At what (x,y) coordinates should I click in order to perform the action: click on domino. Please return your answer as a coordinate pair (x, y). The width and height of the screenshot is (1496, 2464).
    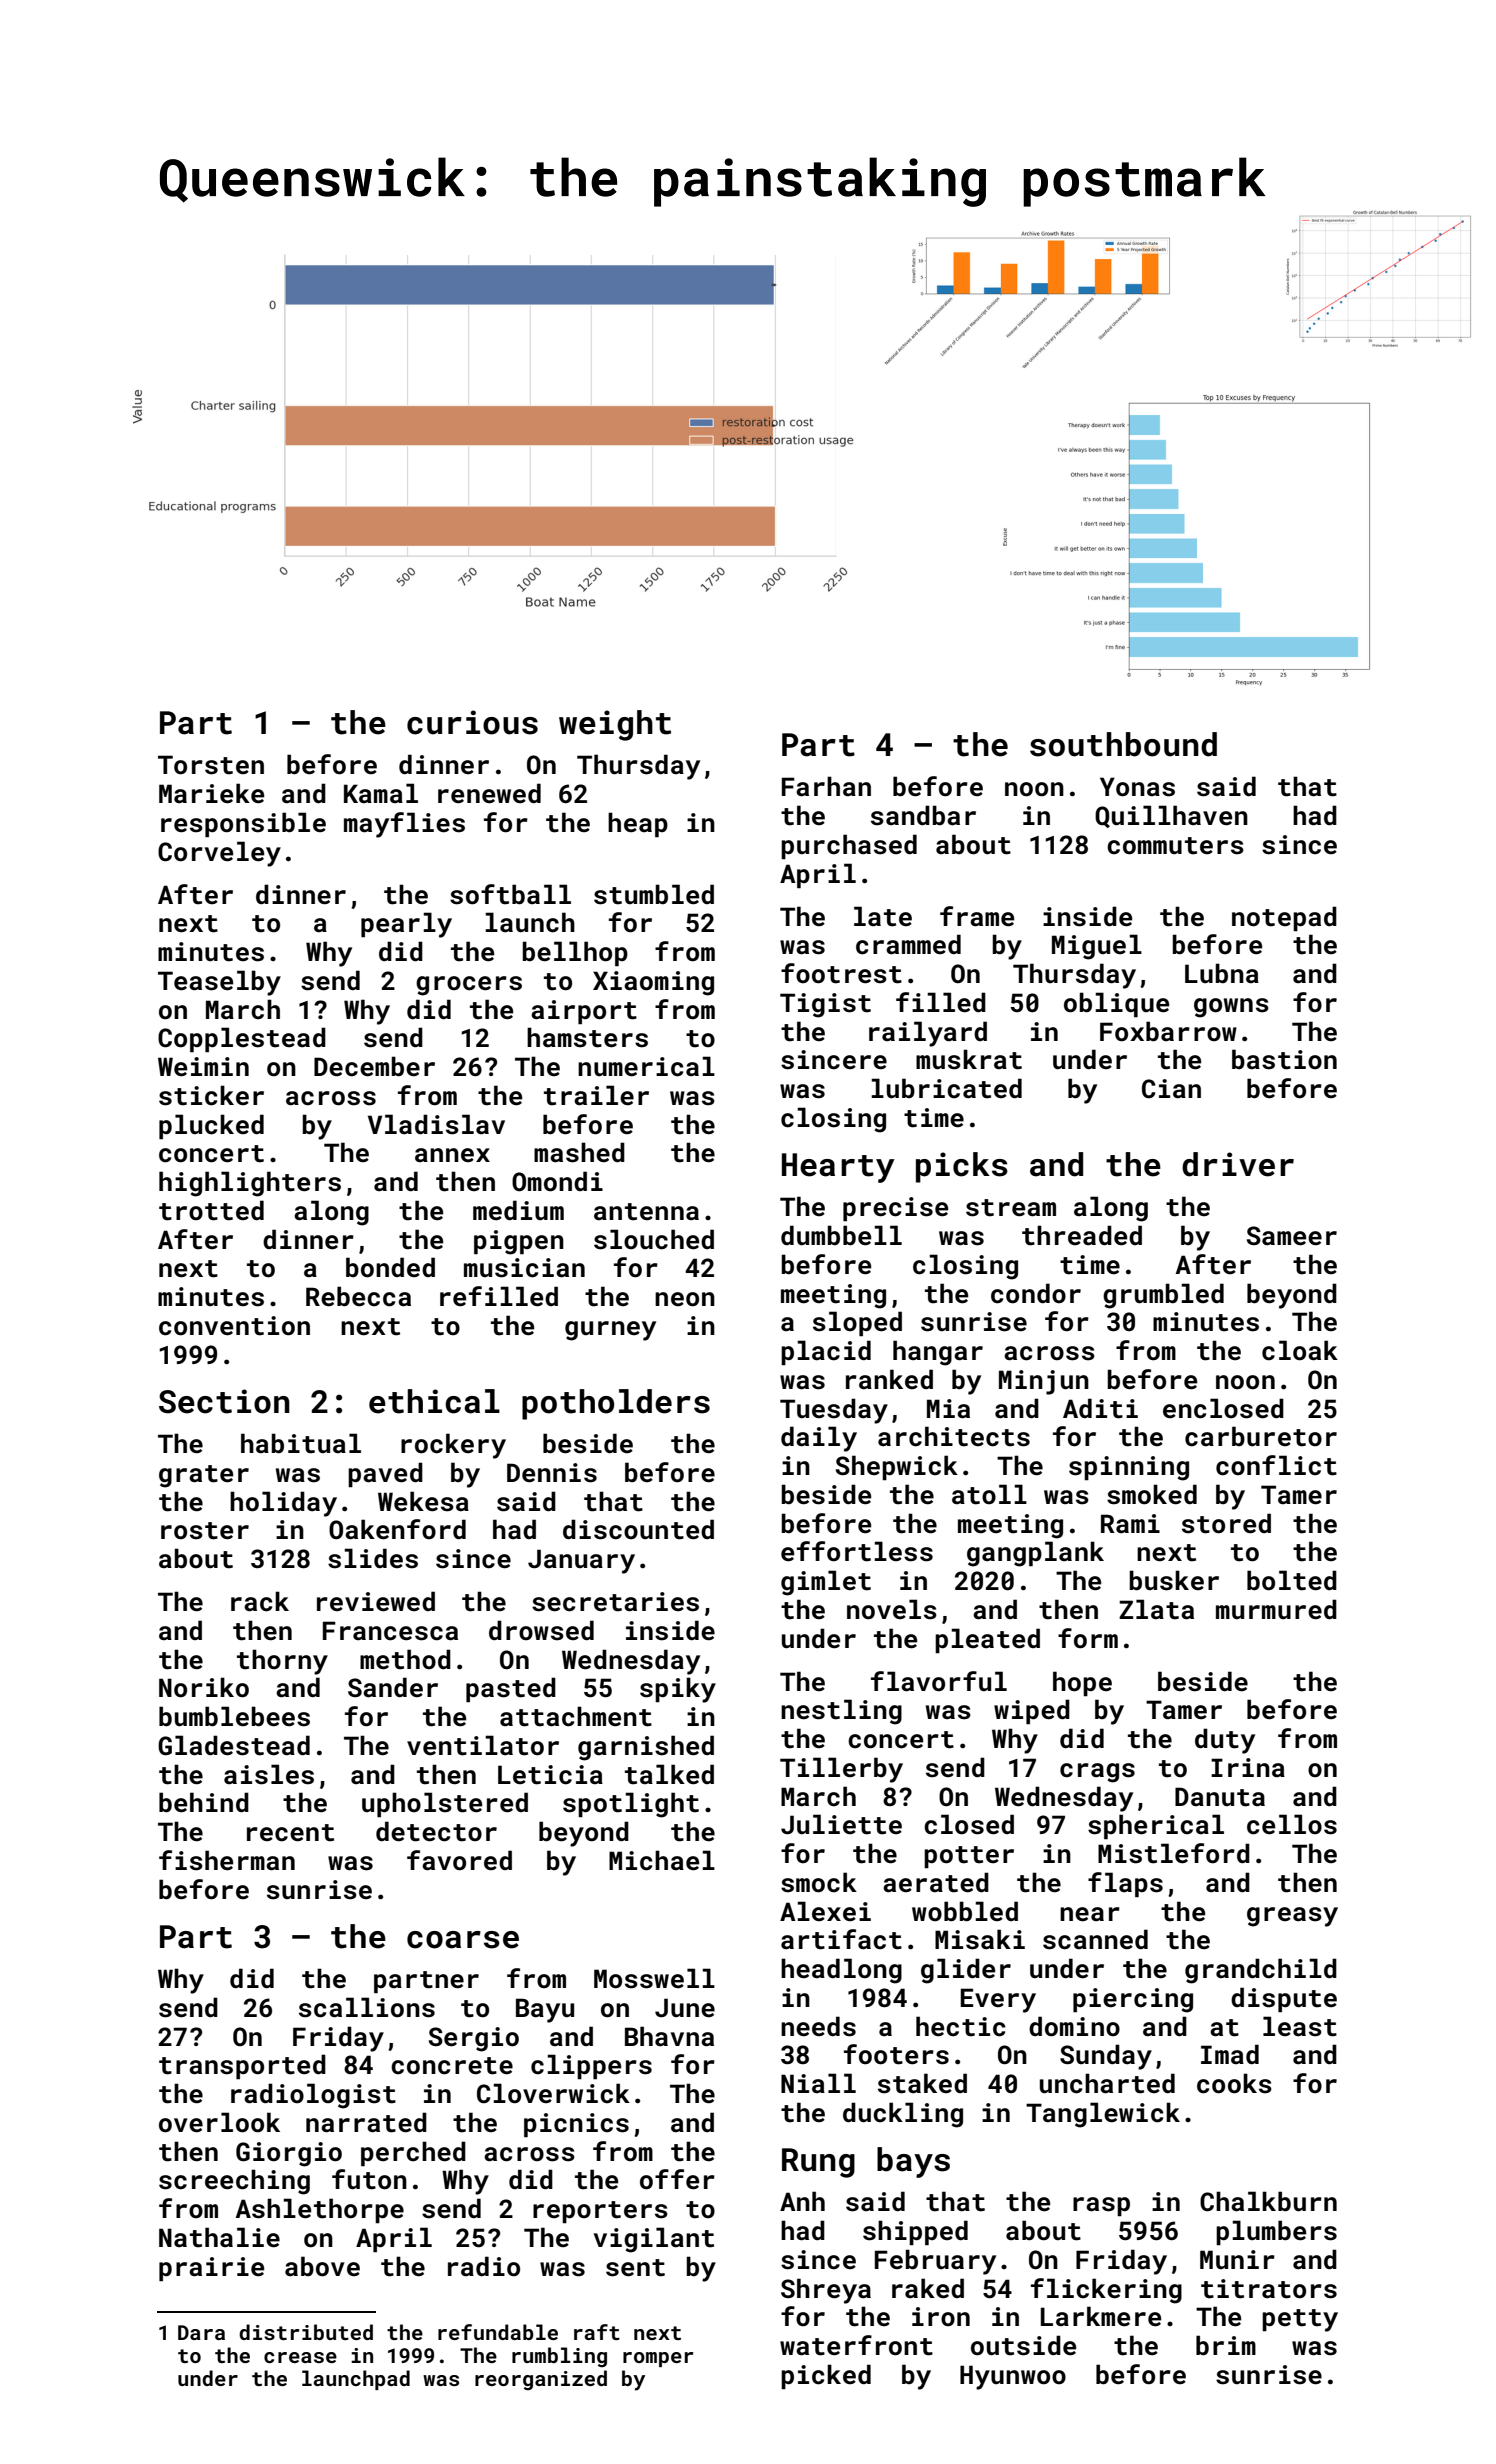
    Looking at the image, I should click on (1074, 2026).
